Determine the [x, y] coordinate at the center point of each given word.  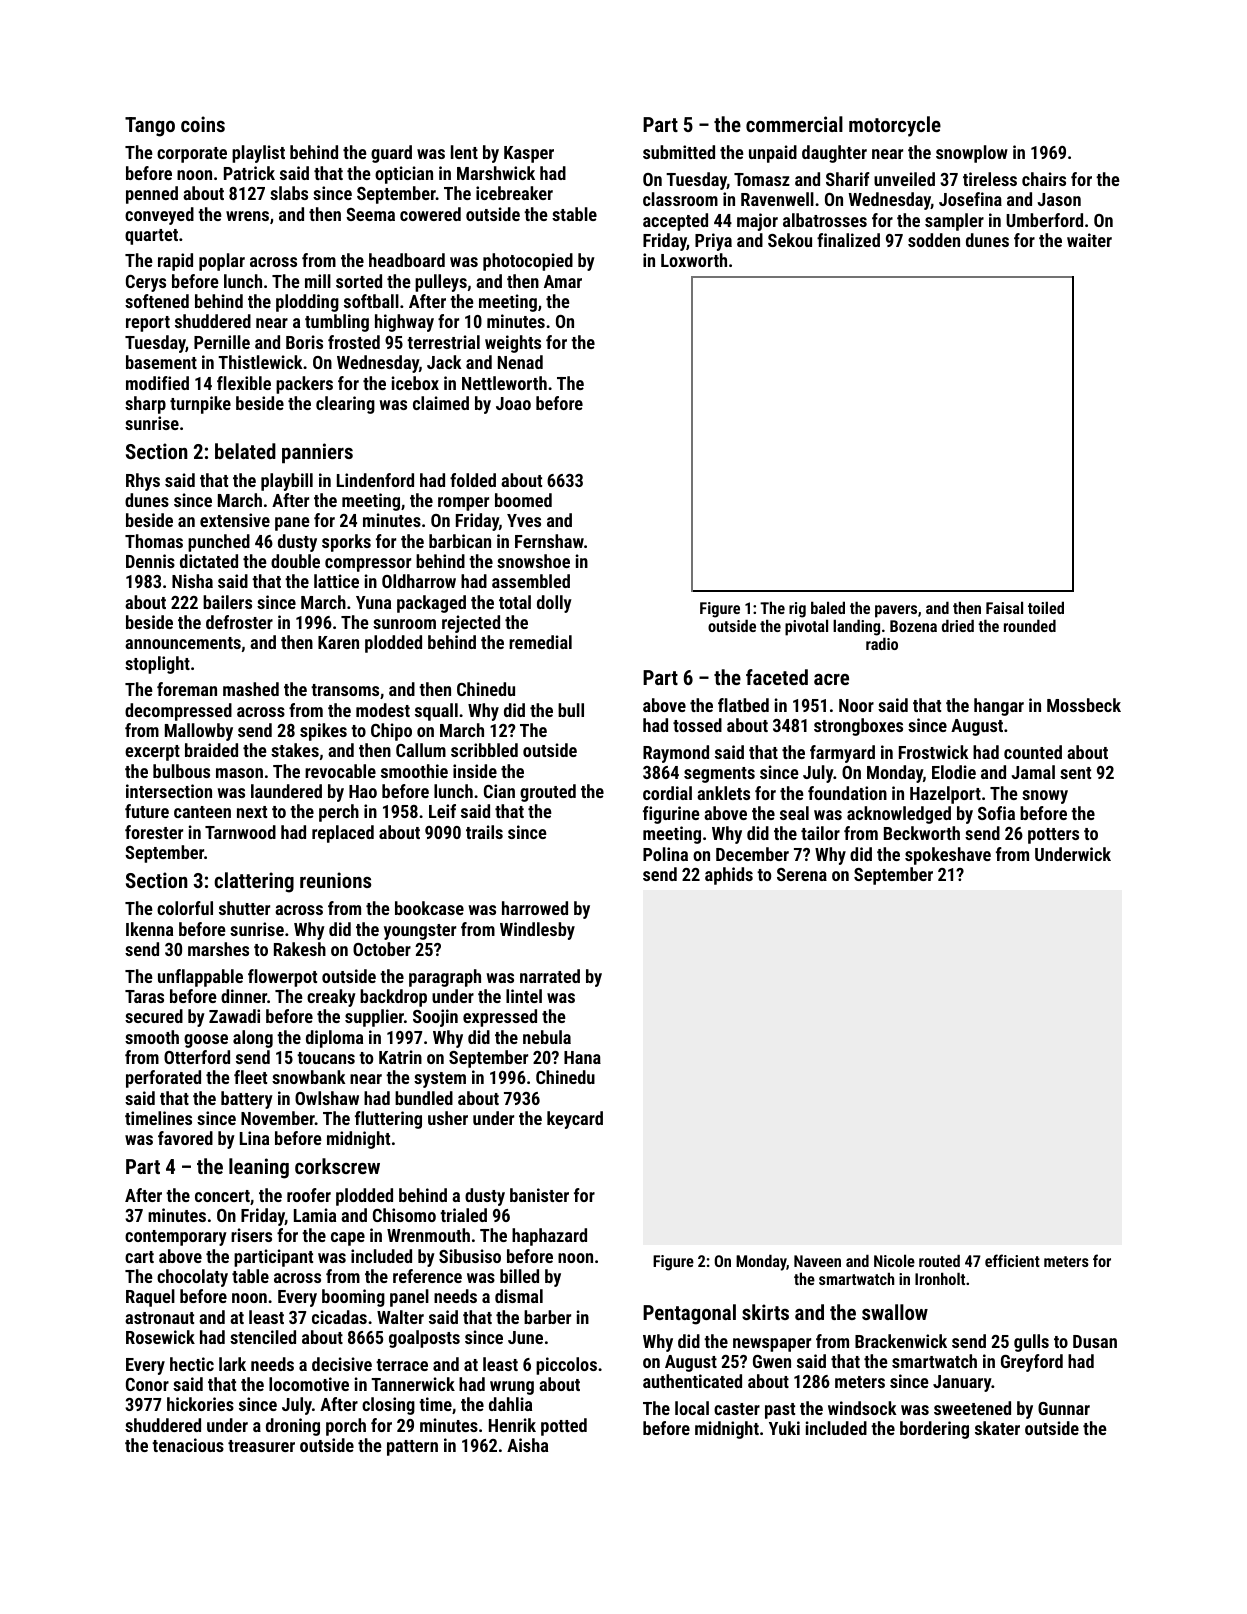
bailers [227, 602]
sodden [934, 240]
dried [958, 625]
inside [475, 771]
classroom [680, 199]
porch [346, 1427]
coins [203, 124]
